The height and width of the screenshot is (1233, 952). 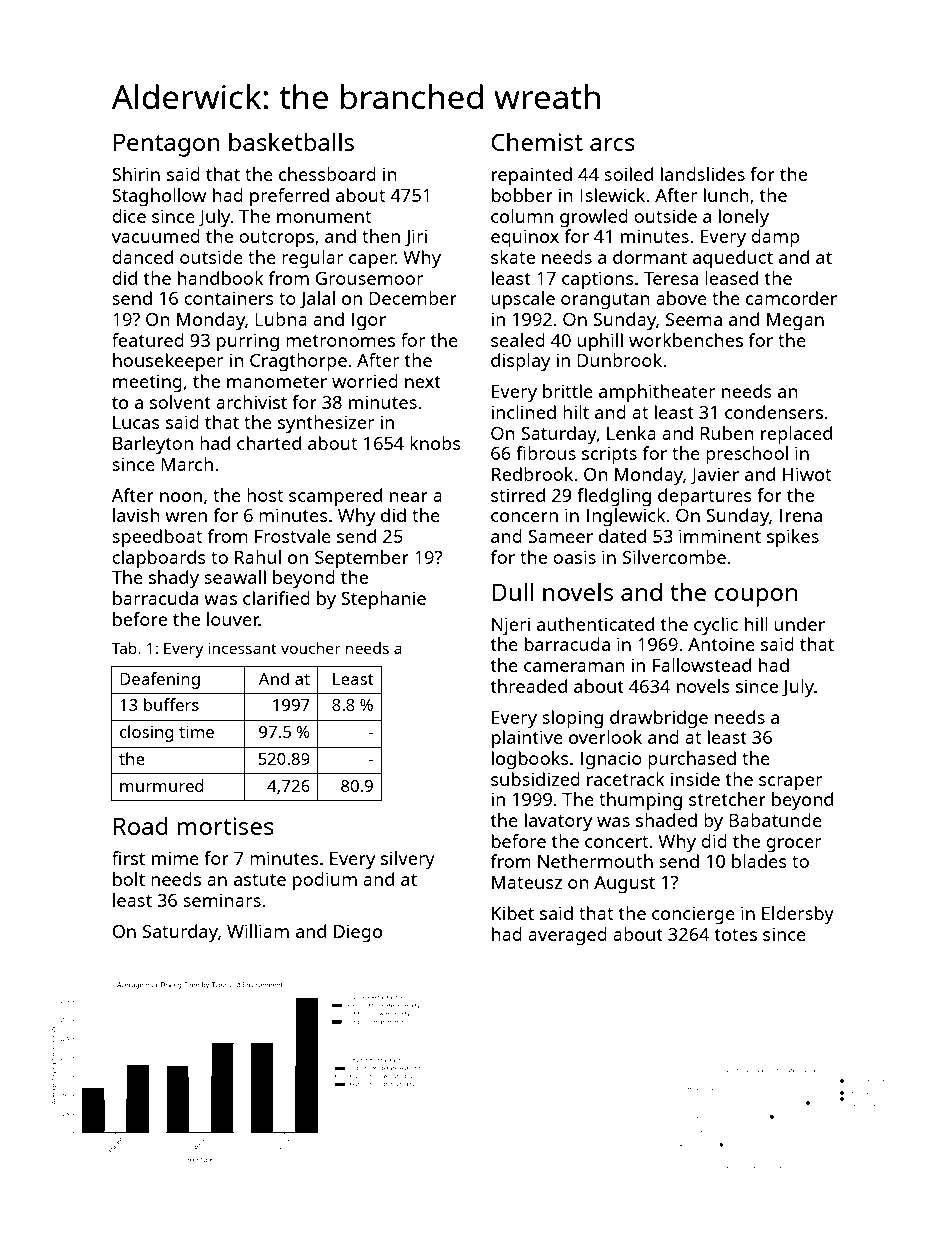 What do you see at coordinates (703, 174) in the screenshot?
I see `landslides` at bounding box center [703, 174].
